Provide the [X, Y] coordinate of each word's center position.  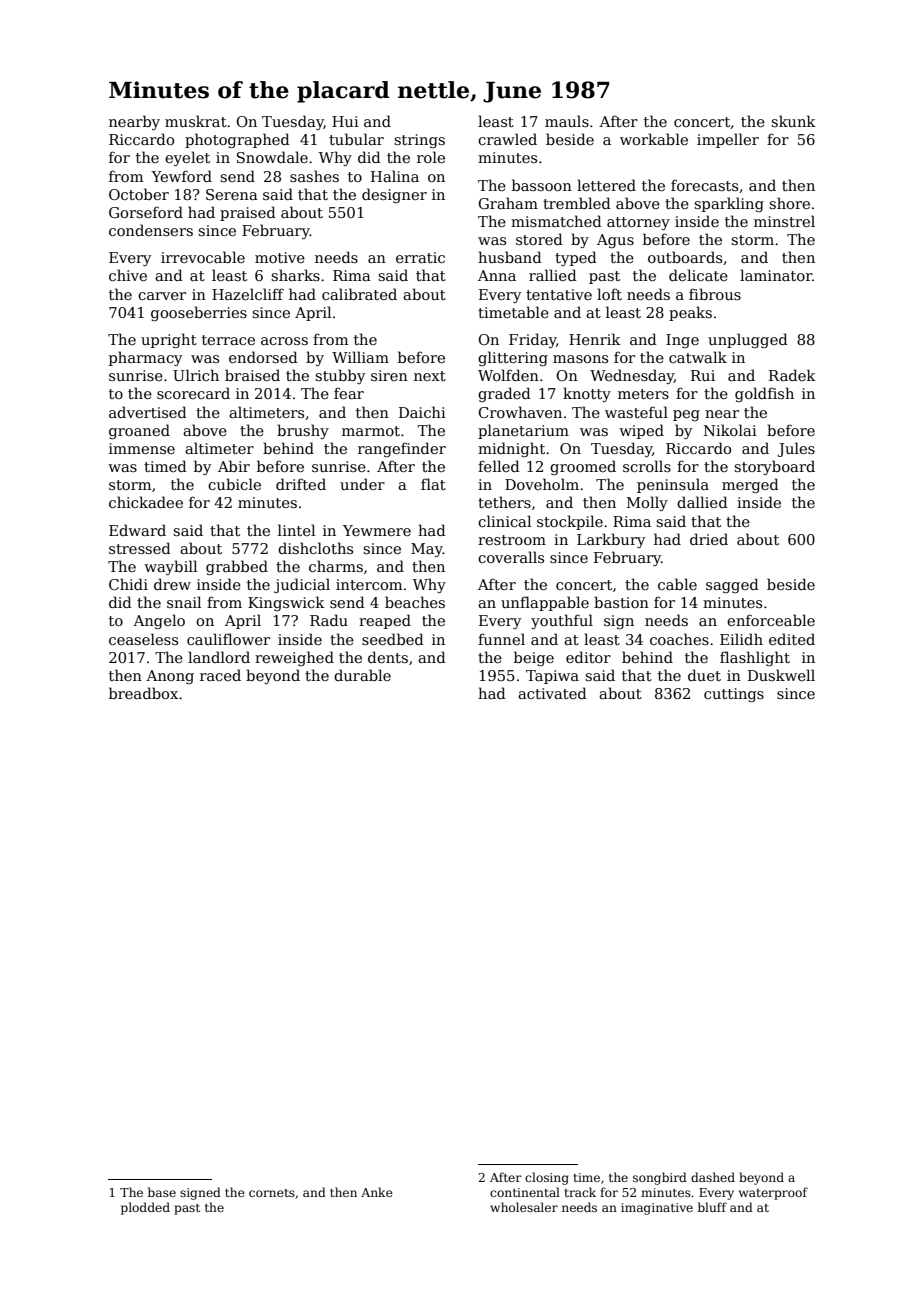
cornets [272, 1193]
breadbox [143, 693]
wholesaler [524, 1207]
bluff [712, 1207]
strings [419, 141]
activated [552, 693]
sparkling [729, 204]
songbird [660, 1178]
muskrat [196, 121]
